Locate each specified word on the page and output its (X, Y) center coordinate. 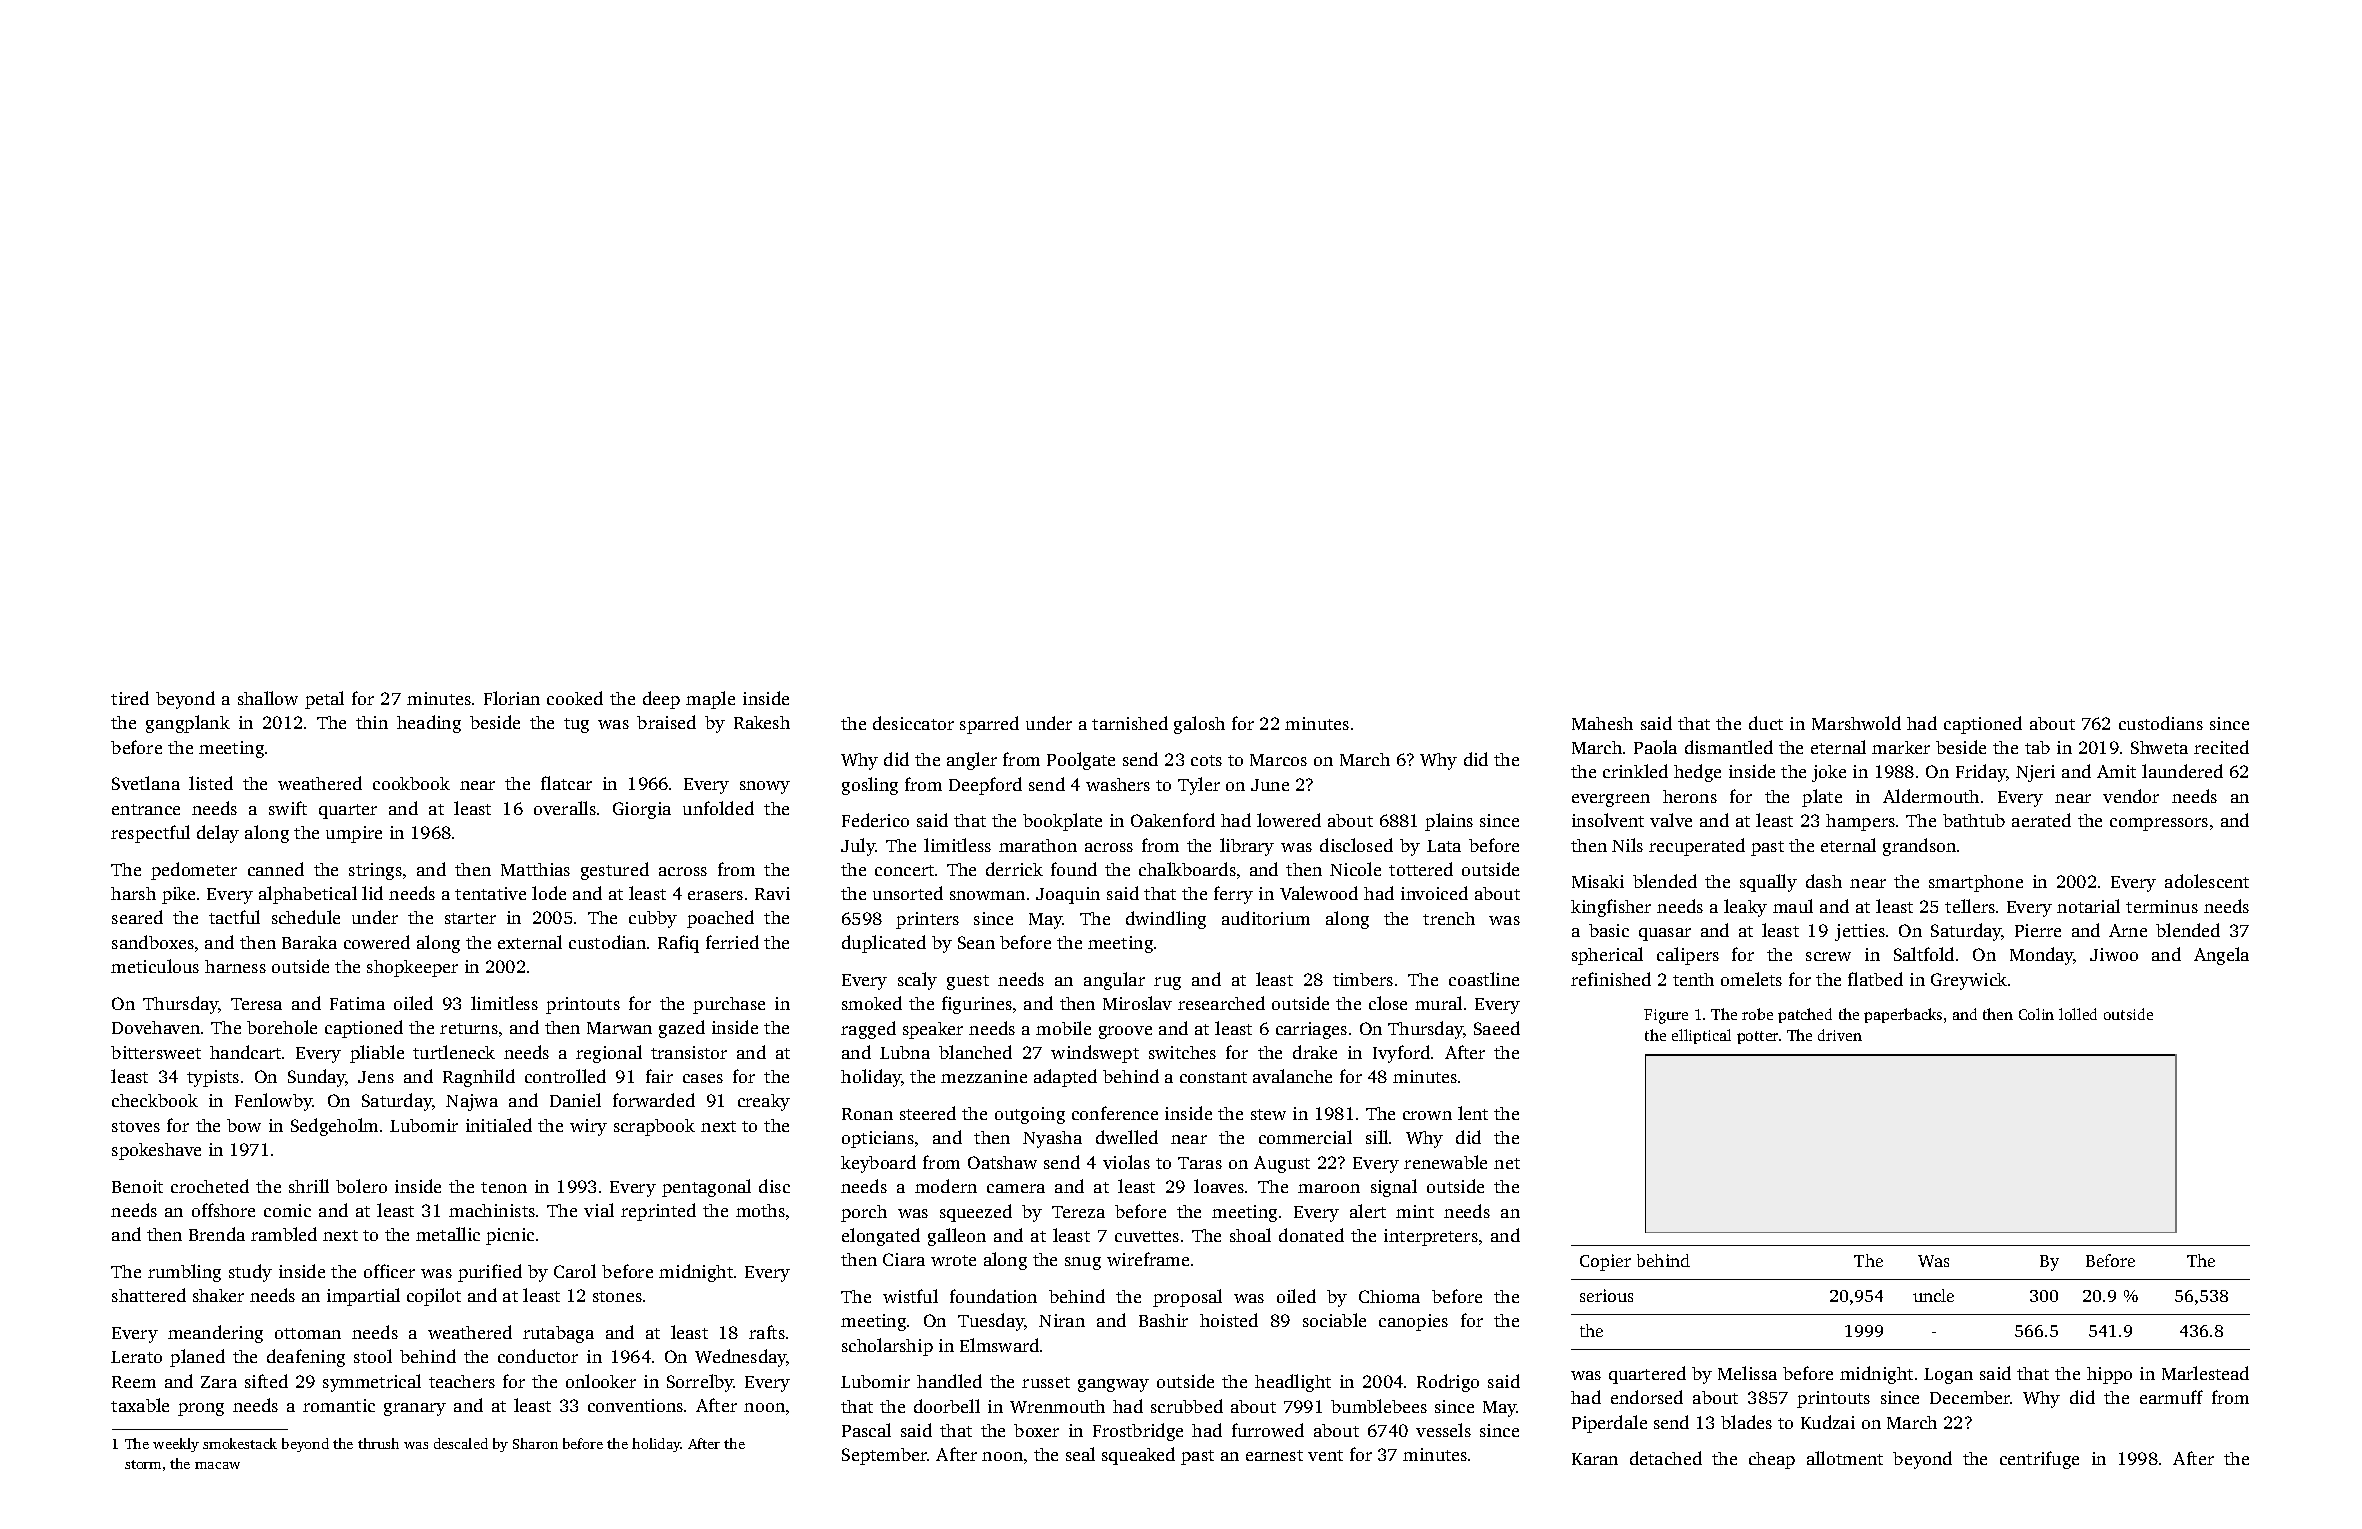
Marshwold (1856, 723)
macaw (217, 1465)
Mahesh (1602, 723)
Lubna (905, 1052)
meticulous (155, 966)
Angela (2221, 956)
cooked (575, 698)
